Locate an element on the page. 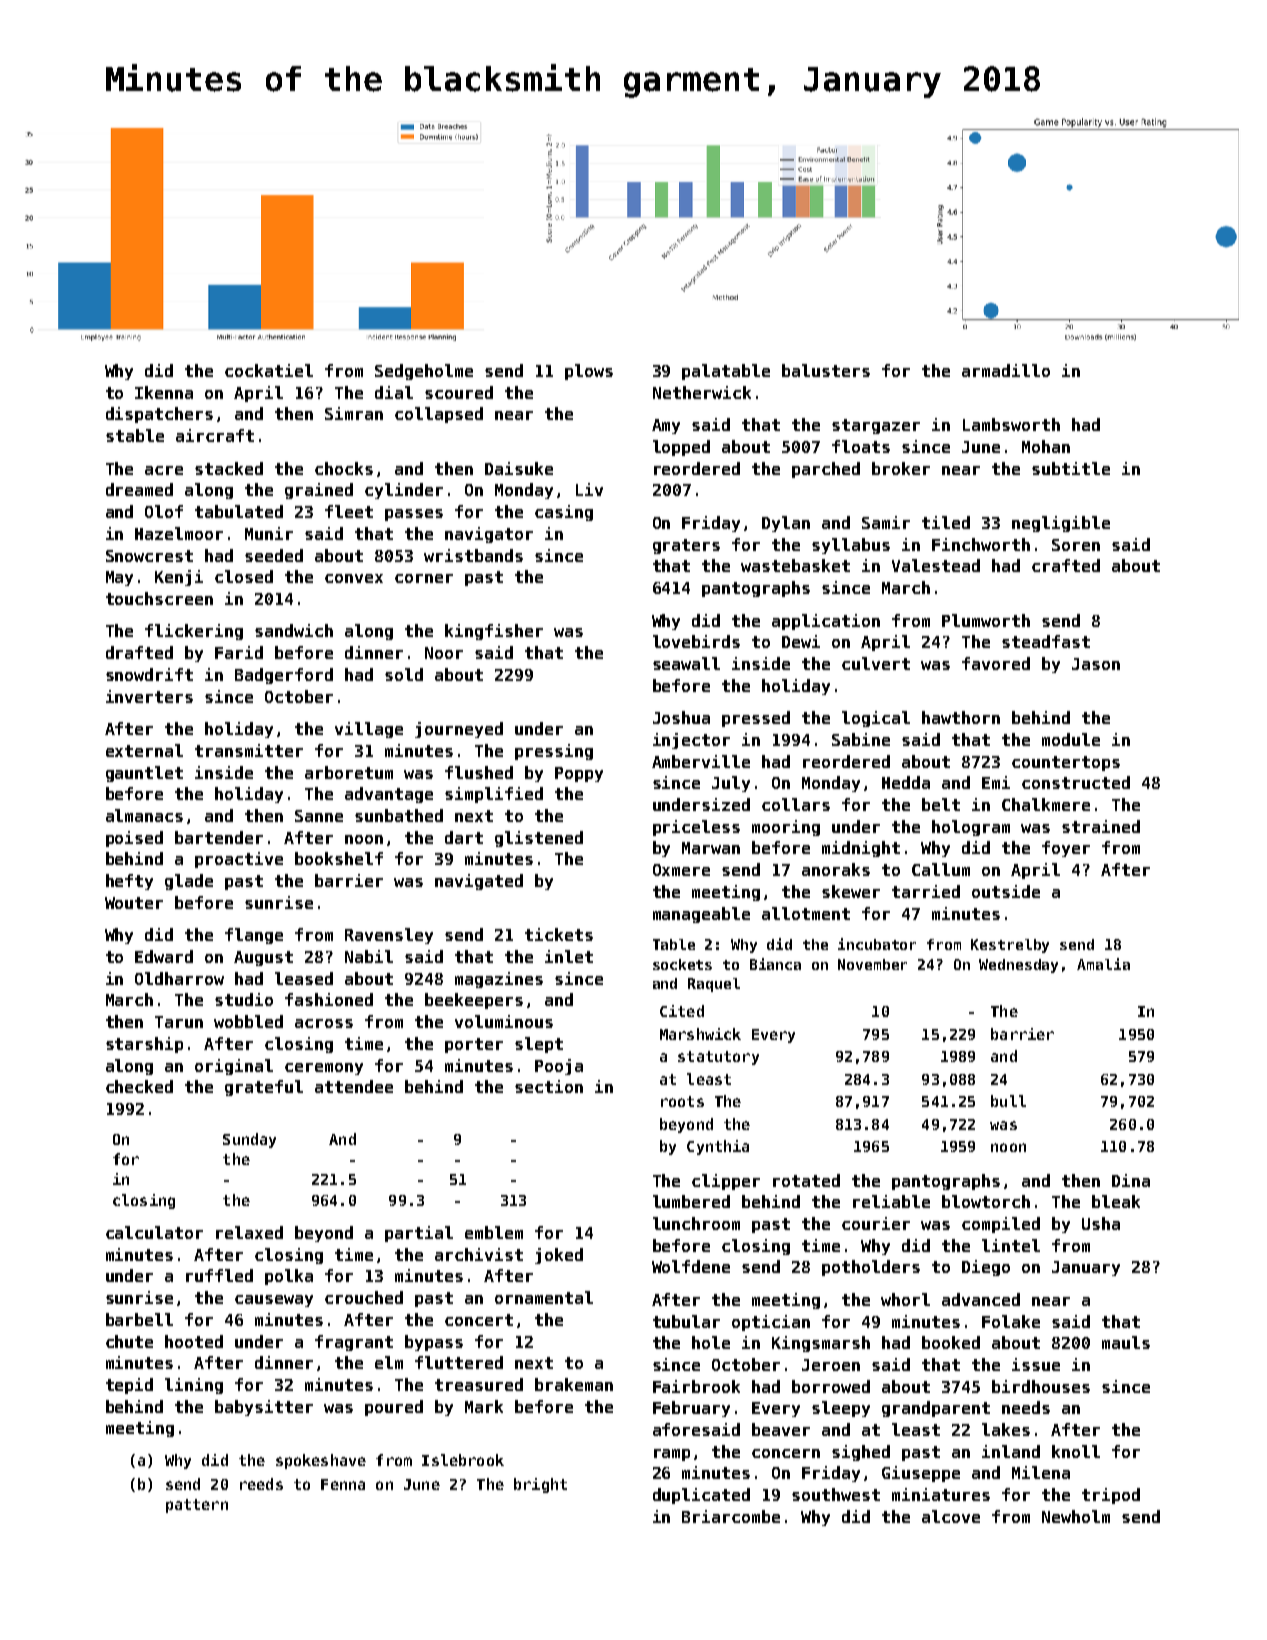 The height and width of the document is (1640, 1267). graters is located at coordinates (686, 546).
